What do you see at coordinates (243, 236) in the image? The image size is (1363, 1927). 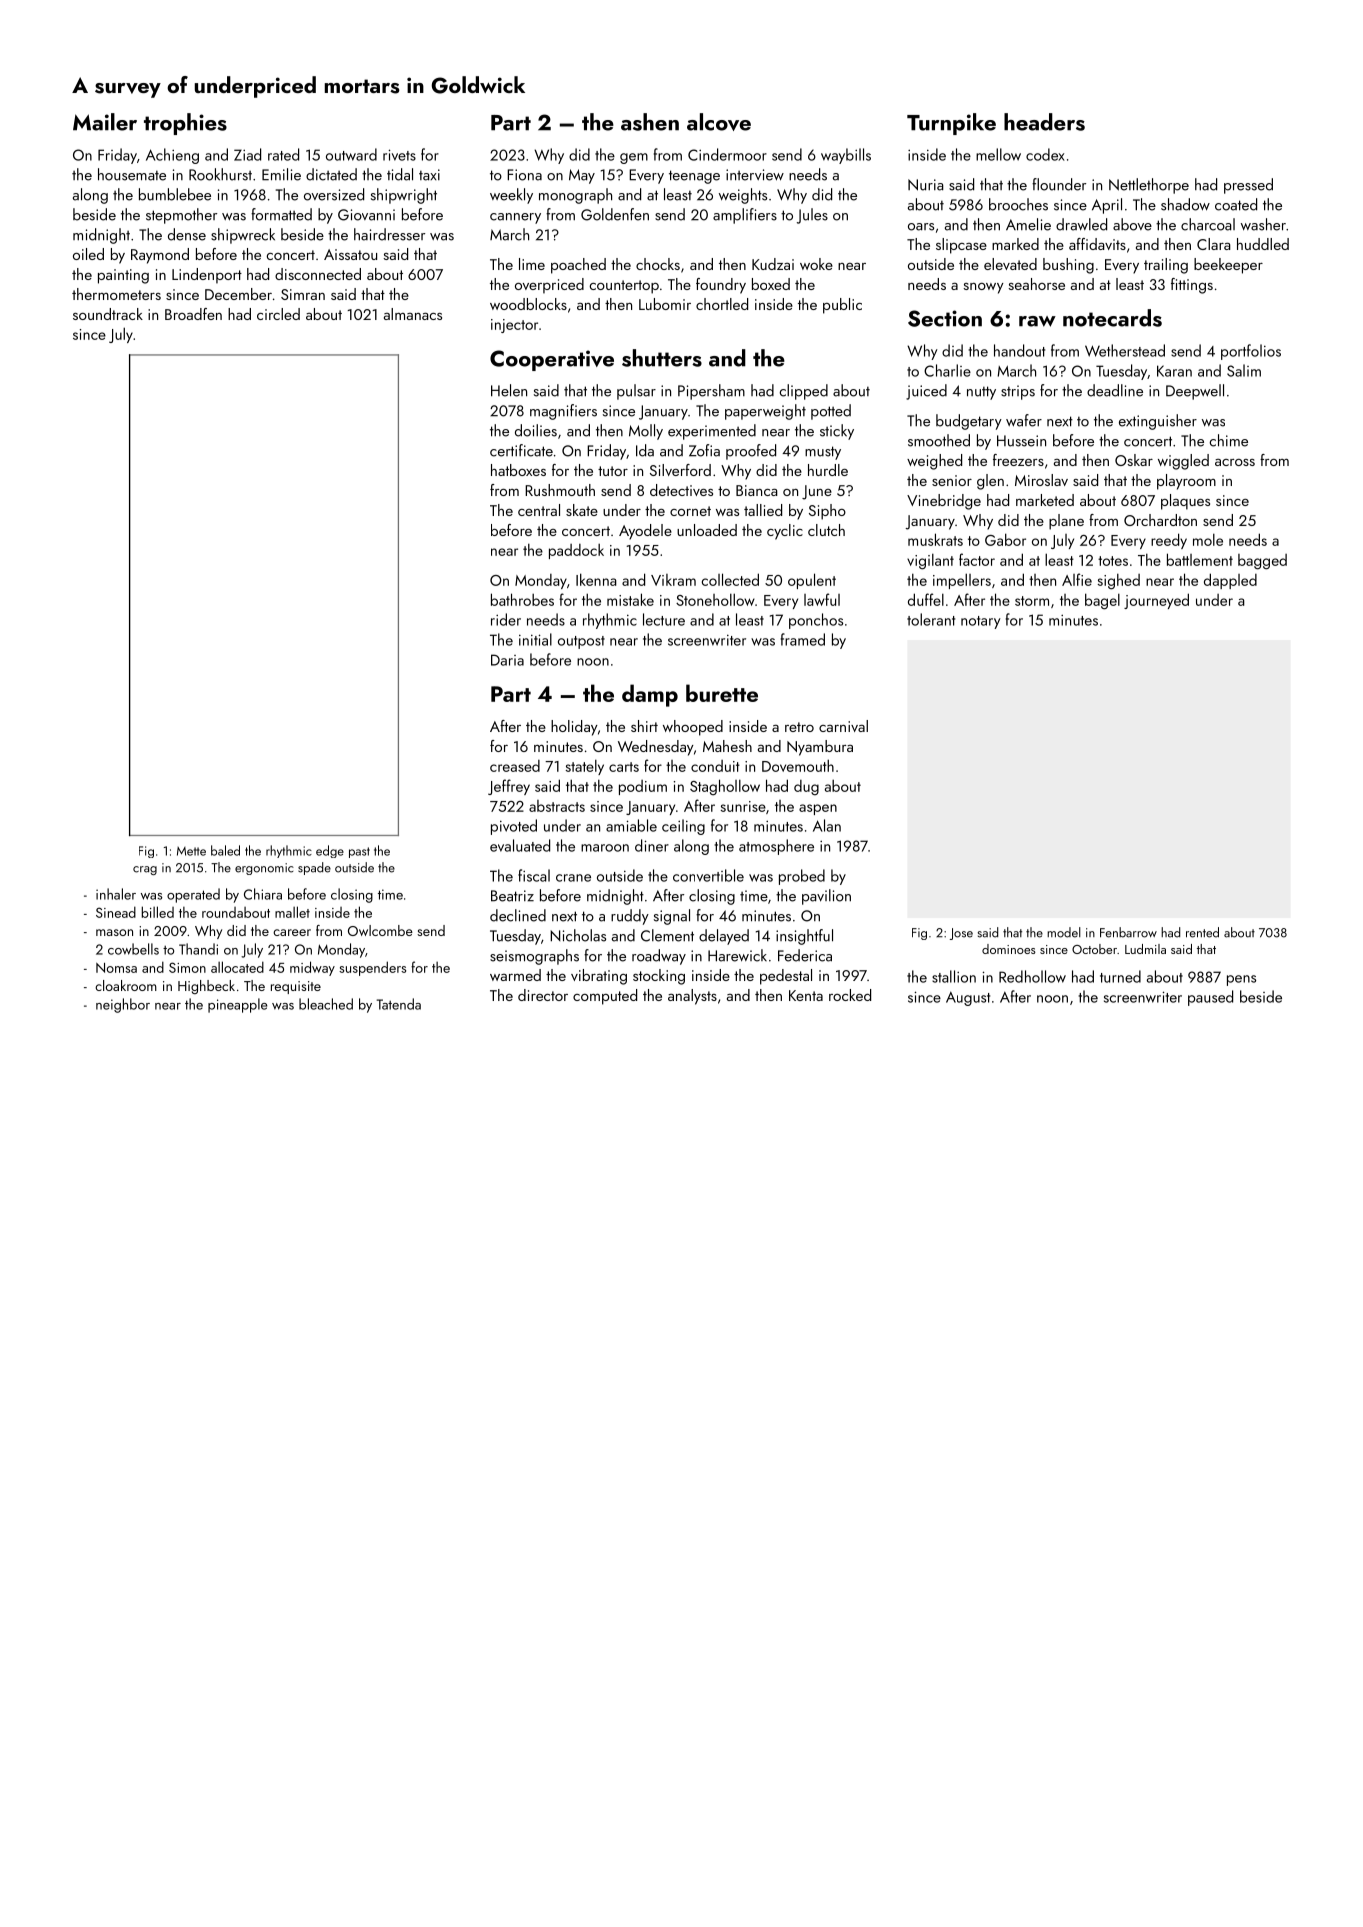 I see `shipwreck` at bounding box center [243, 236].
